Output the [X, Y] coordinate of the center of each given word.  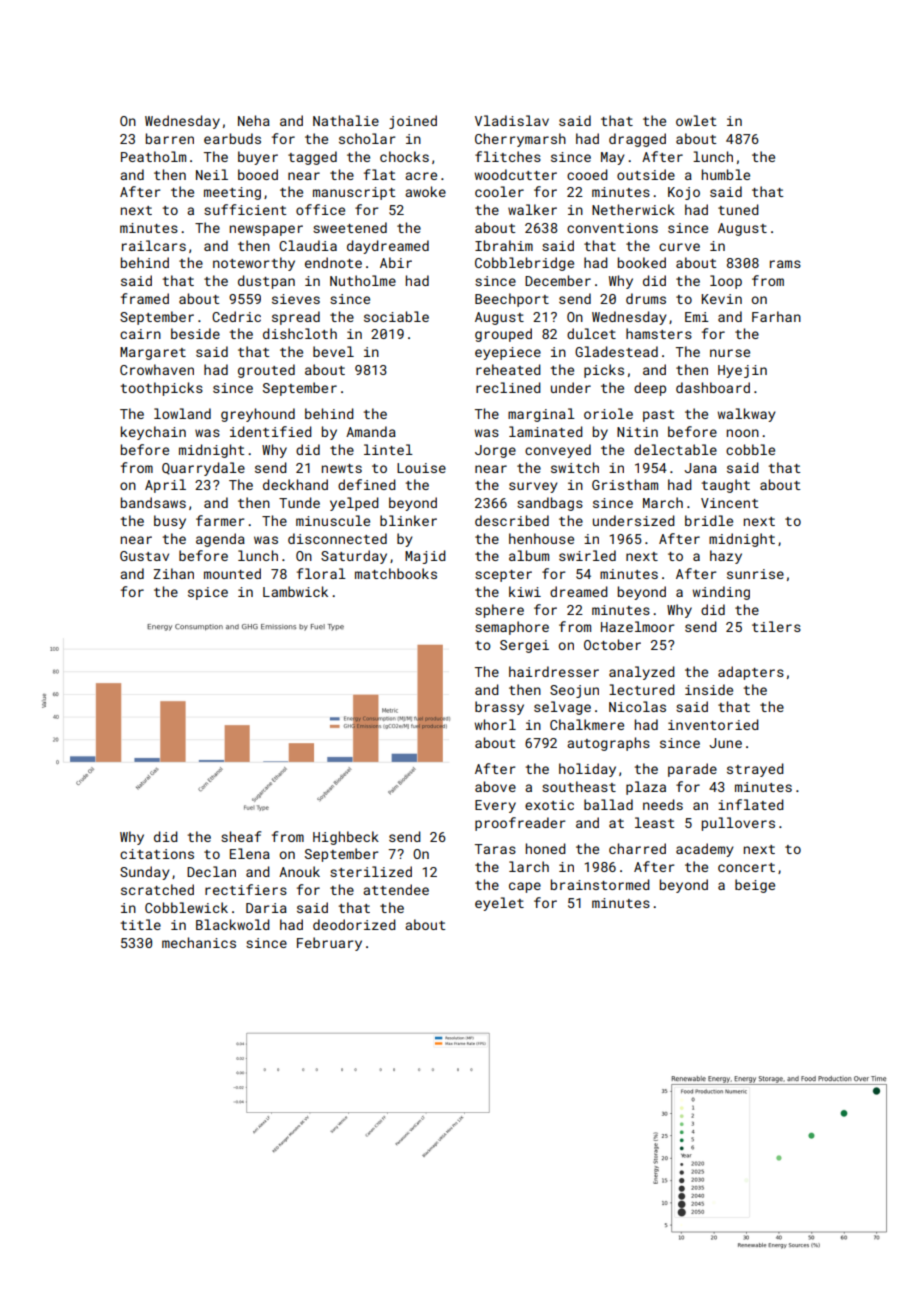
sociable [396, 316]
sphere [499, 611]
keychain [153, 433]
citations [157, 854]
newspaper [266, 230]
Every [495, 806]
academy [705, 850]
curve [679, 247]
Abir [396, 262]
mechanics [199, 942]
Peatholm [153, 156]
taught [726, 486]
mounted [232, 573]
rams [785, 264]
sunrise [755, 574]
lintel [388, 449]
